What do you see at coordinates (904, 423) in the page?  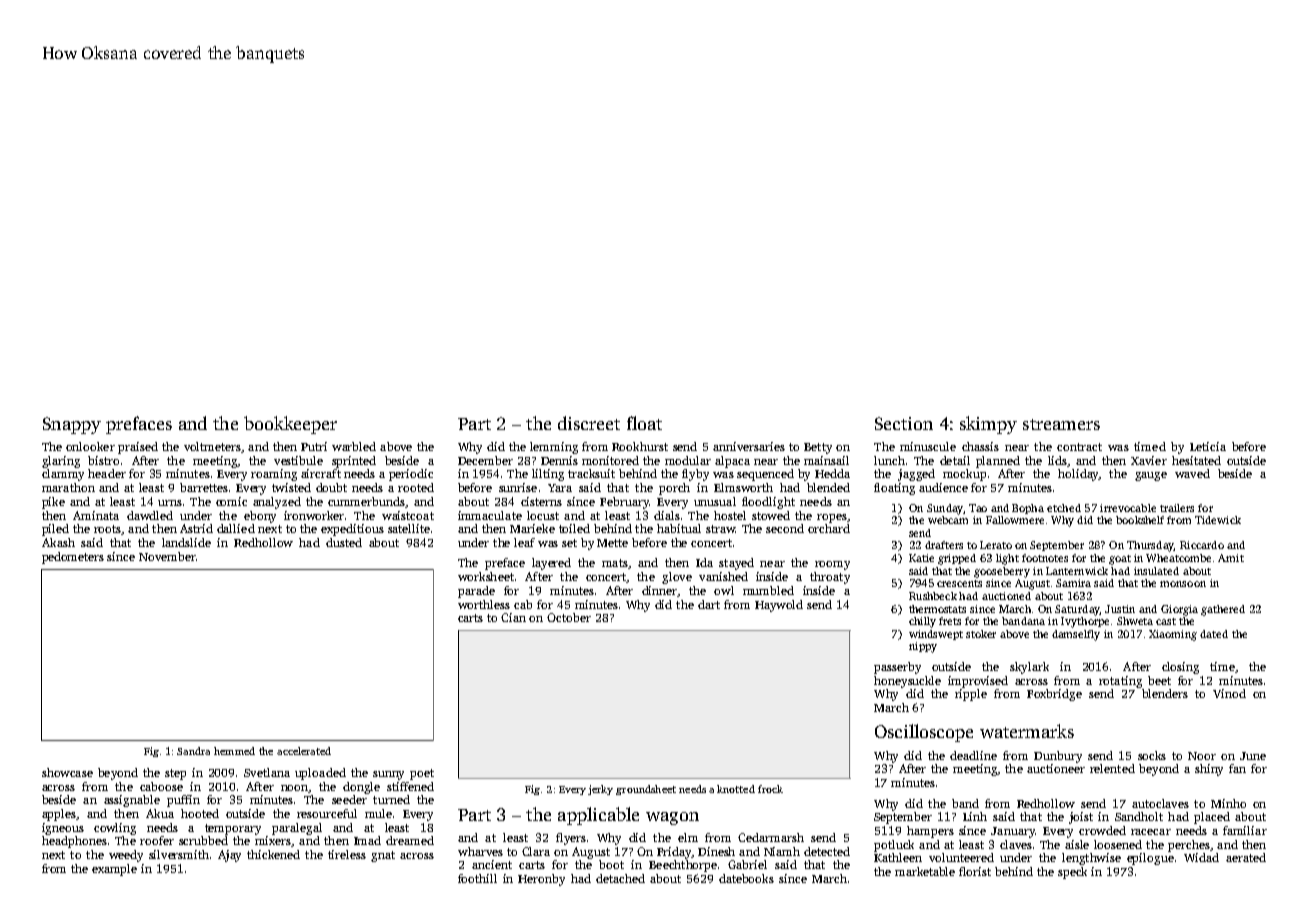 I see `Section` at bounding box center [904, 423].
